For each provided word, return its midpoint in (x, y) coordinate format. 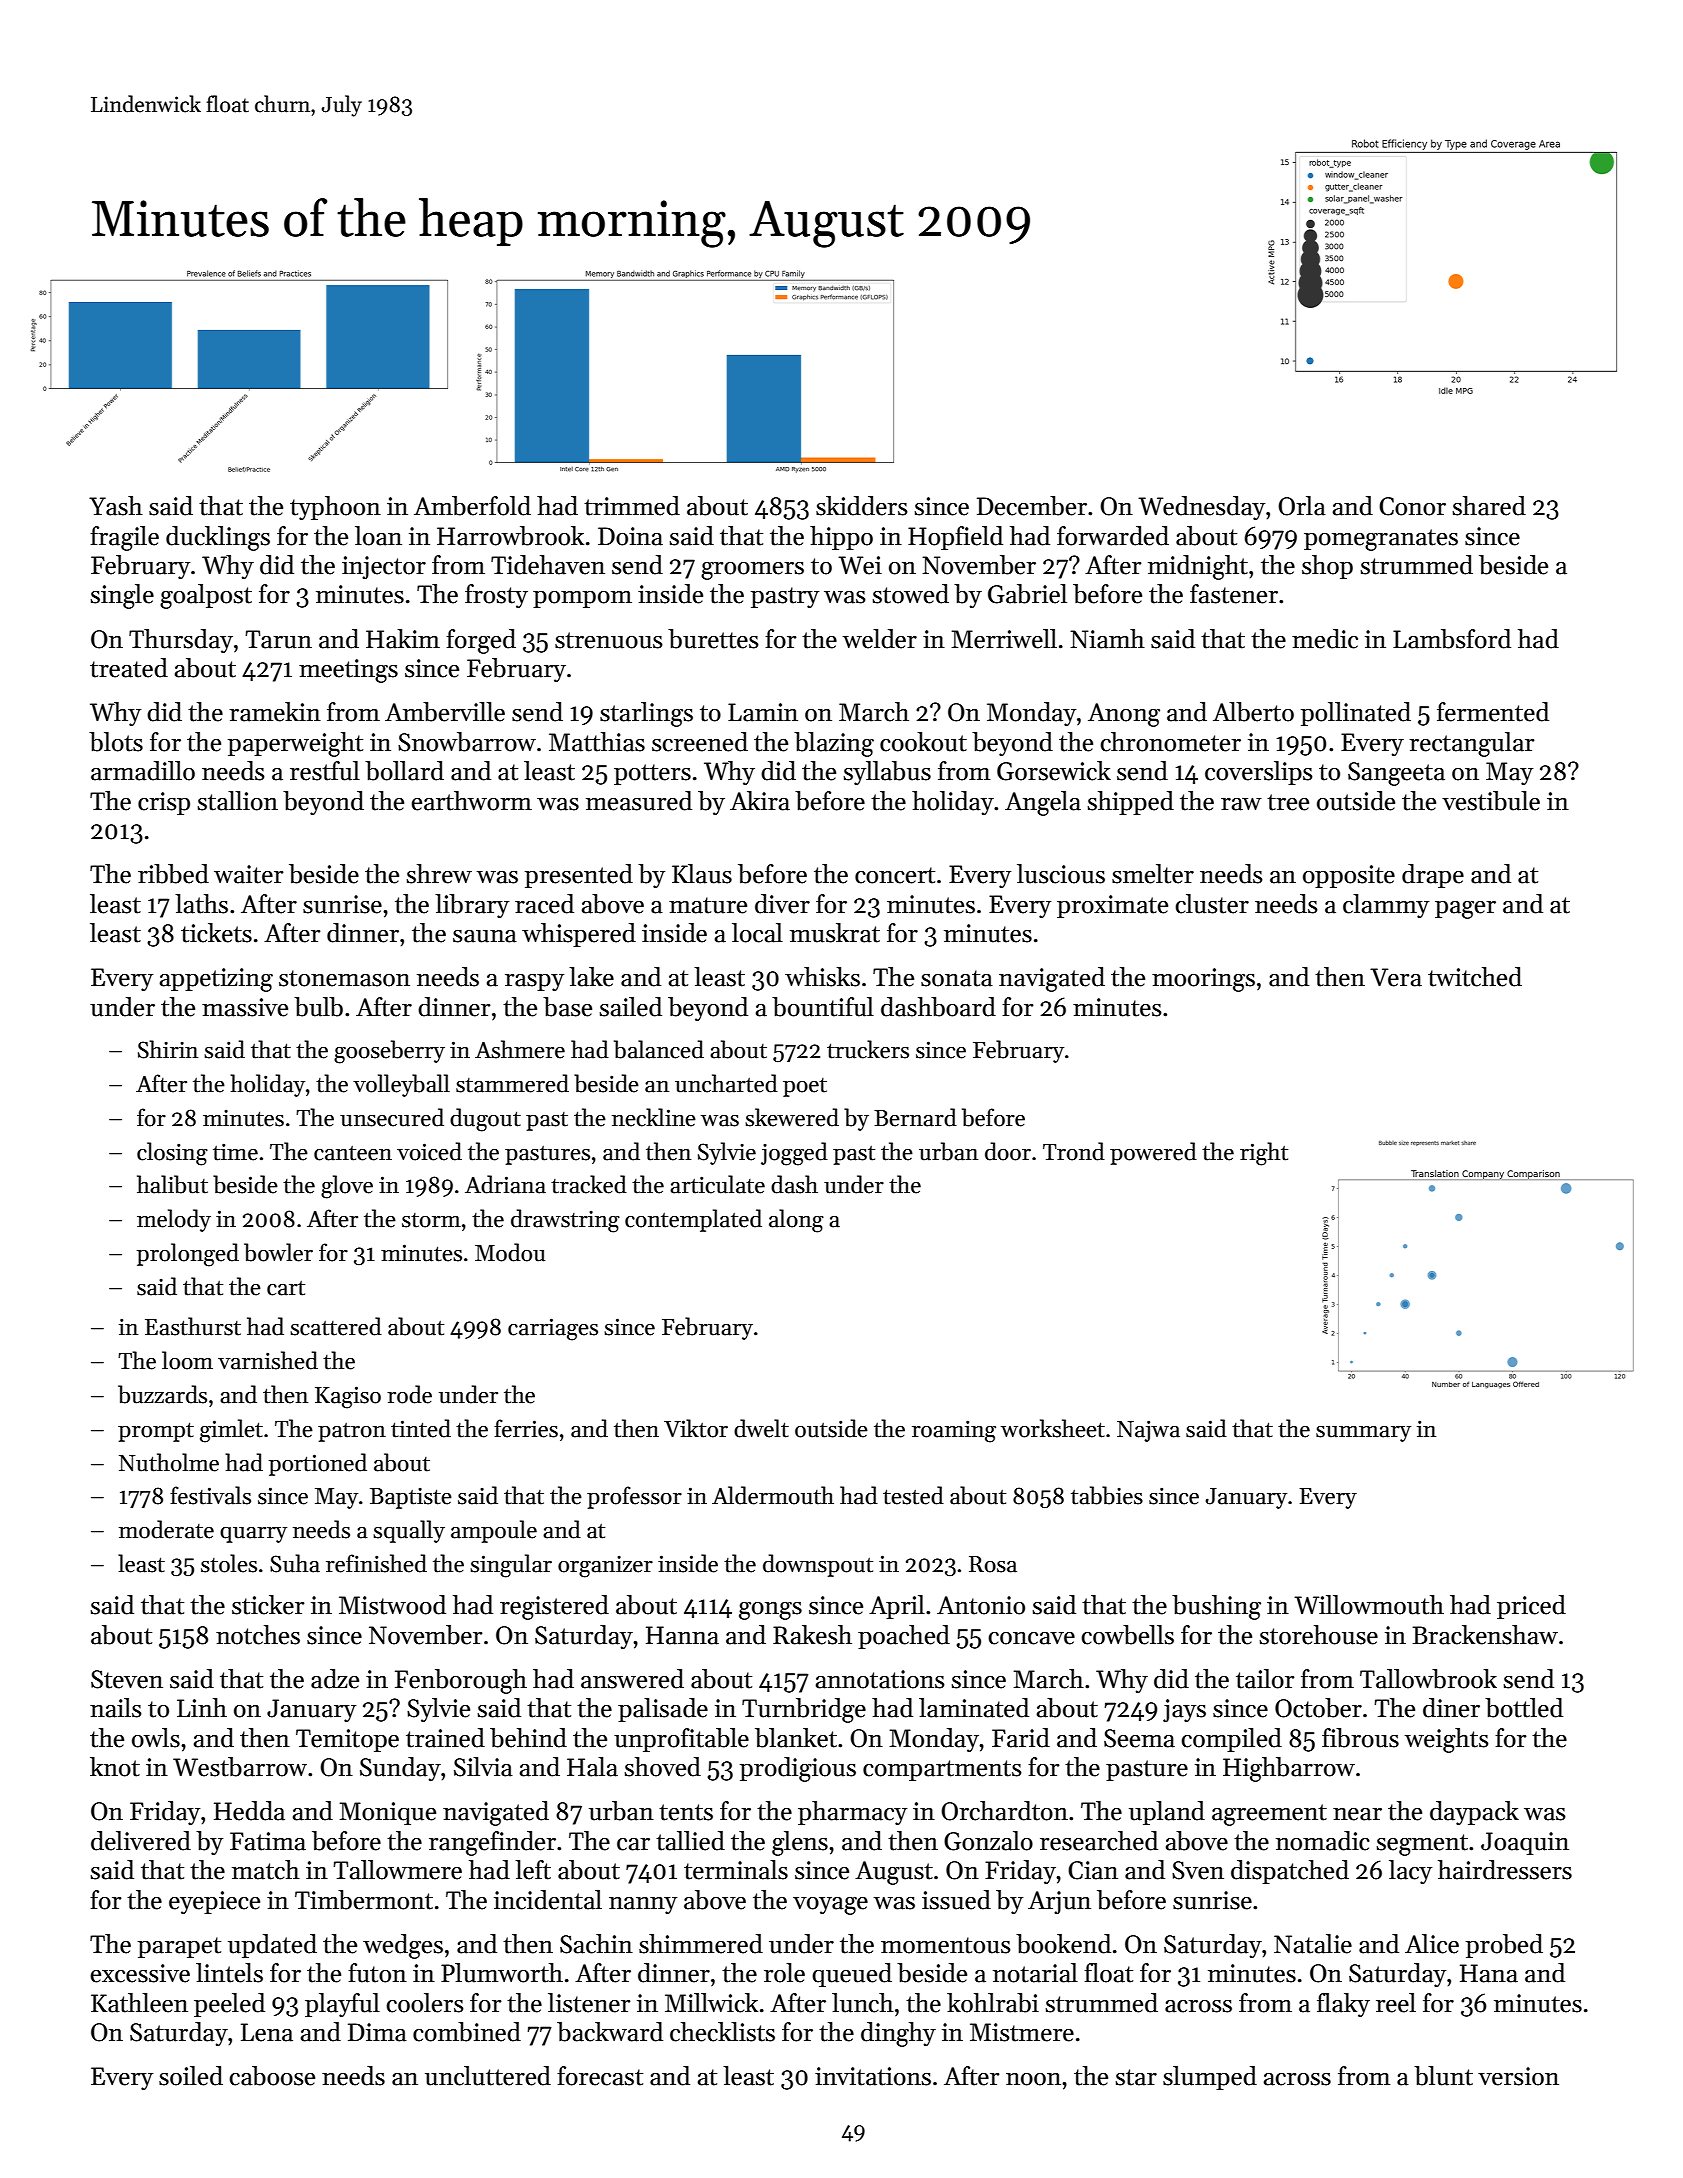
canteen (353, 1153)
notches (258, 1635)
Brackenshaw (1485, 1635)
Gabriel (1027, 594)
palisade (663, 1710)
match (266, 1870)
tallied (690, 1841)
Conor (1412, 506)
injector (384, 567)
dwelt (761, 1428)
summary (1363, 1434)
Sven (1198, 1870)
